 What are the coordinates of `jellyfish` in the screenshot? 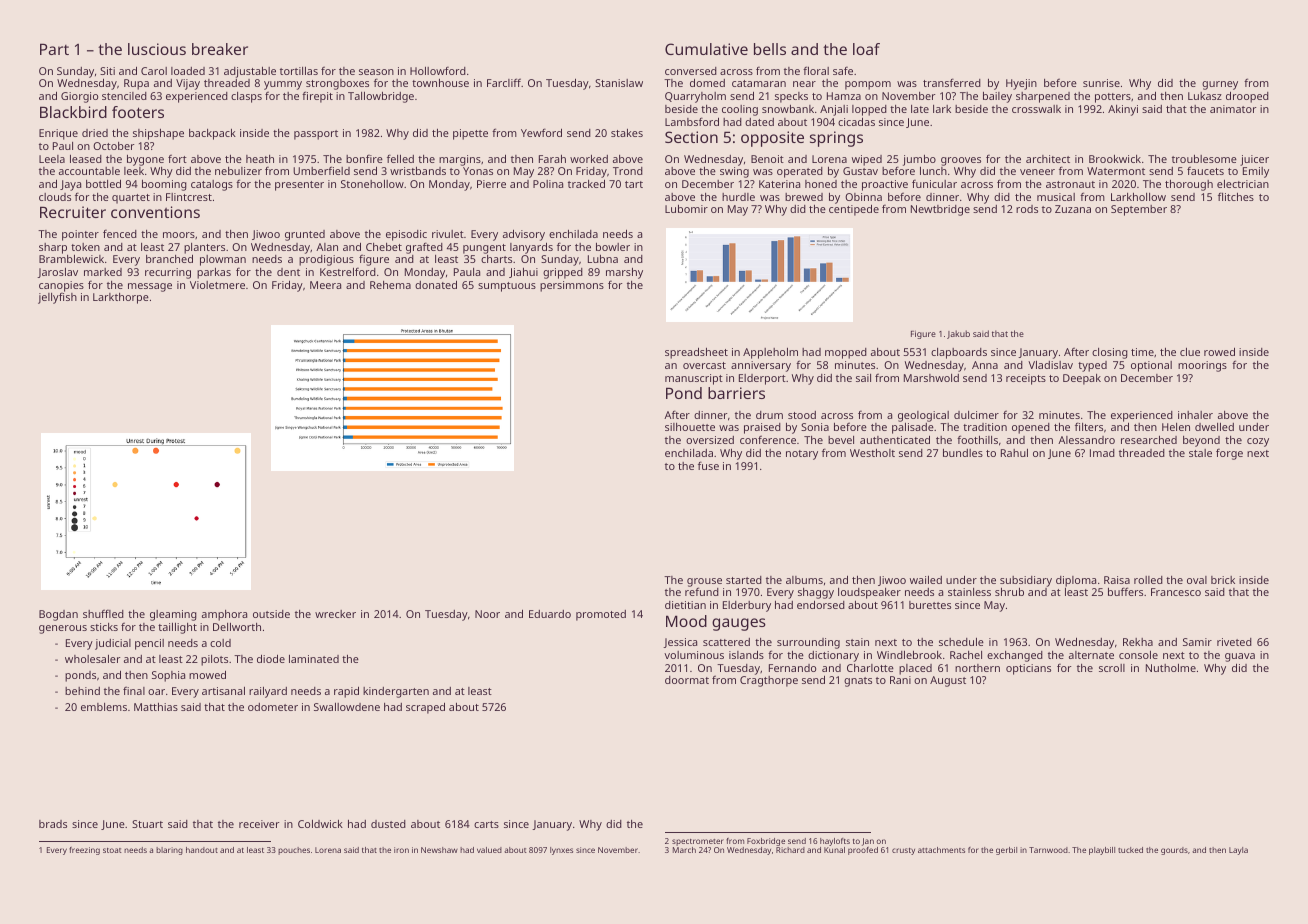 It's located at (57, 298).
